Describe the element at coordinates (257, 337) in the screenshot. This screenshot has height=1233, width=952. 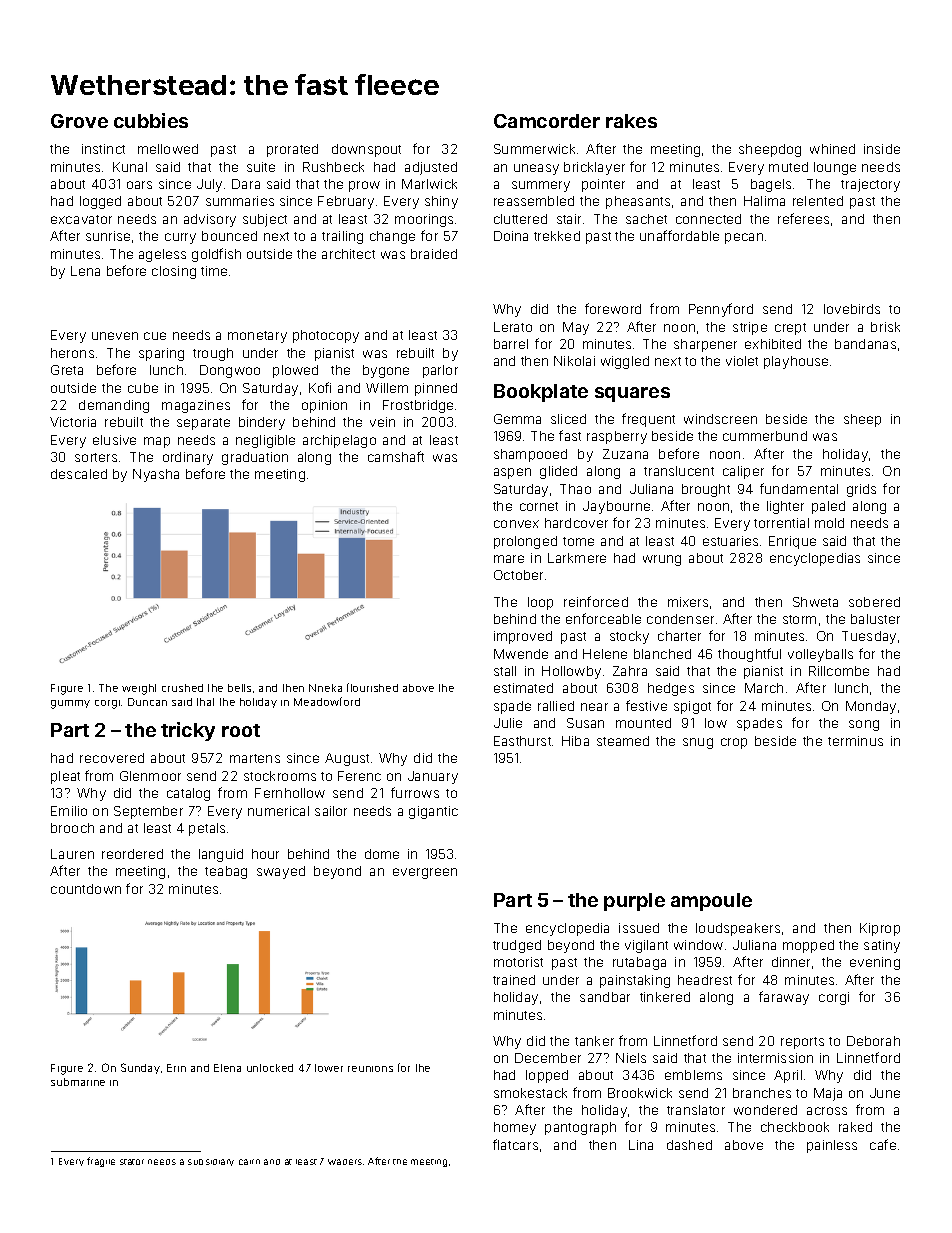
I see `monetary` at that location.
